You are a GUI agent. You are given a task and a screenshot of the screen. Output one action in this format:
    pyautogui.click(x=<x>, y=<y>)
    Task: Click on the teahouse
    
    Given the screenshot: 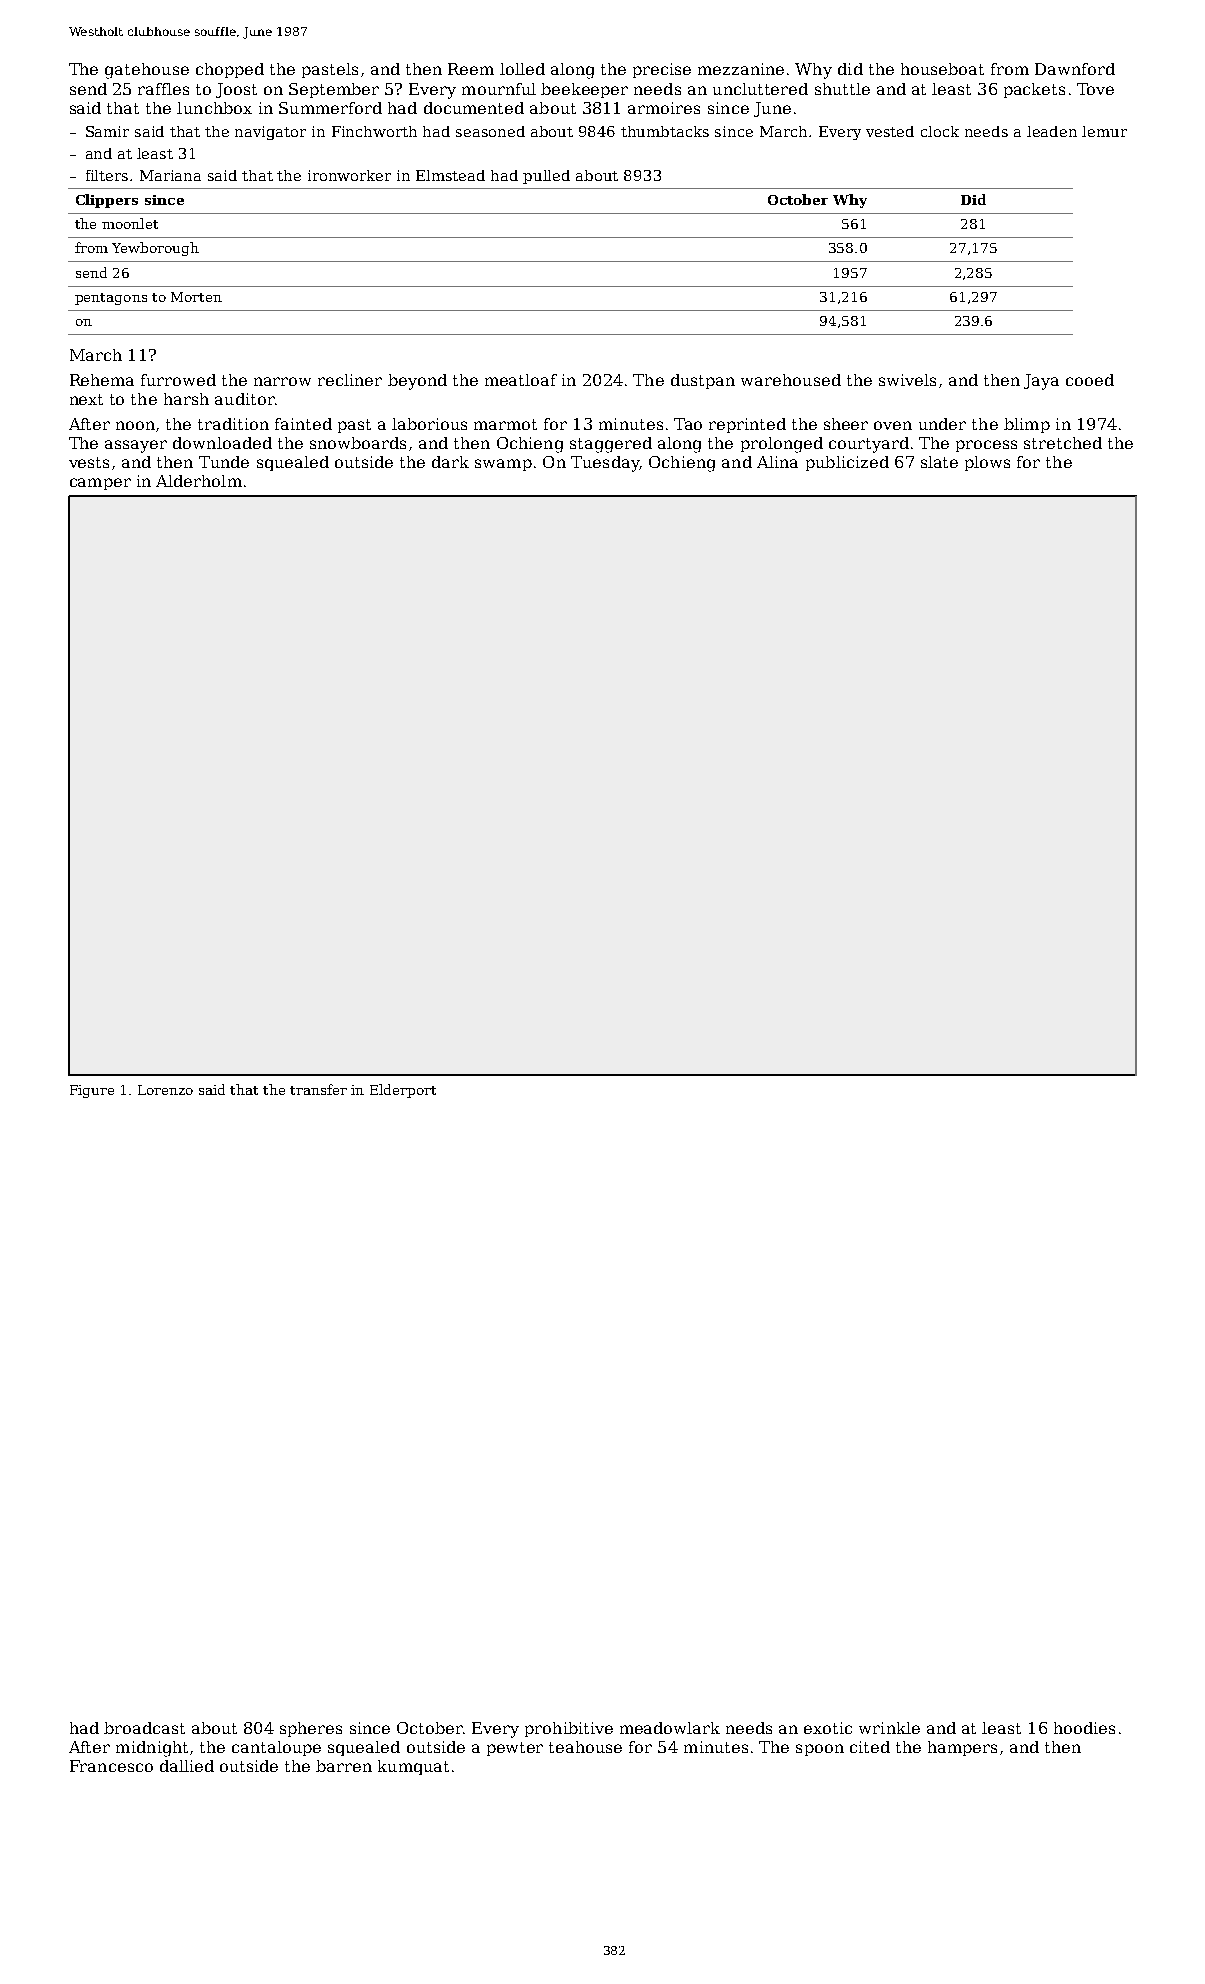 What is the action you would take?
    pyautogui.click(x=585, y=1747)
